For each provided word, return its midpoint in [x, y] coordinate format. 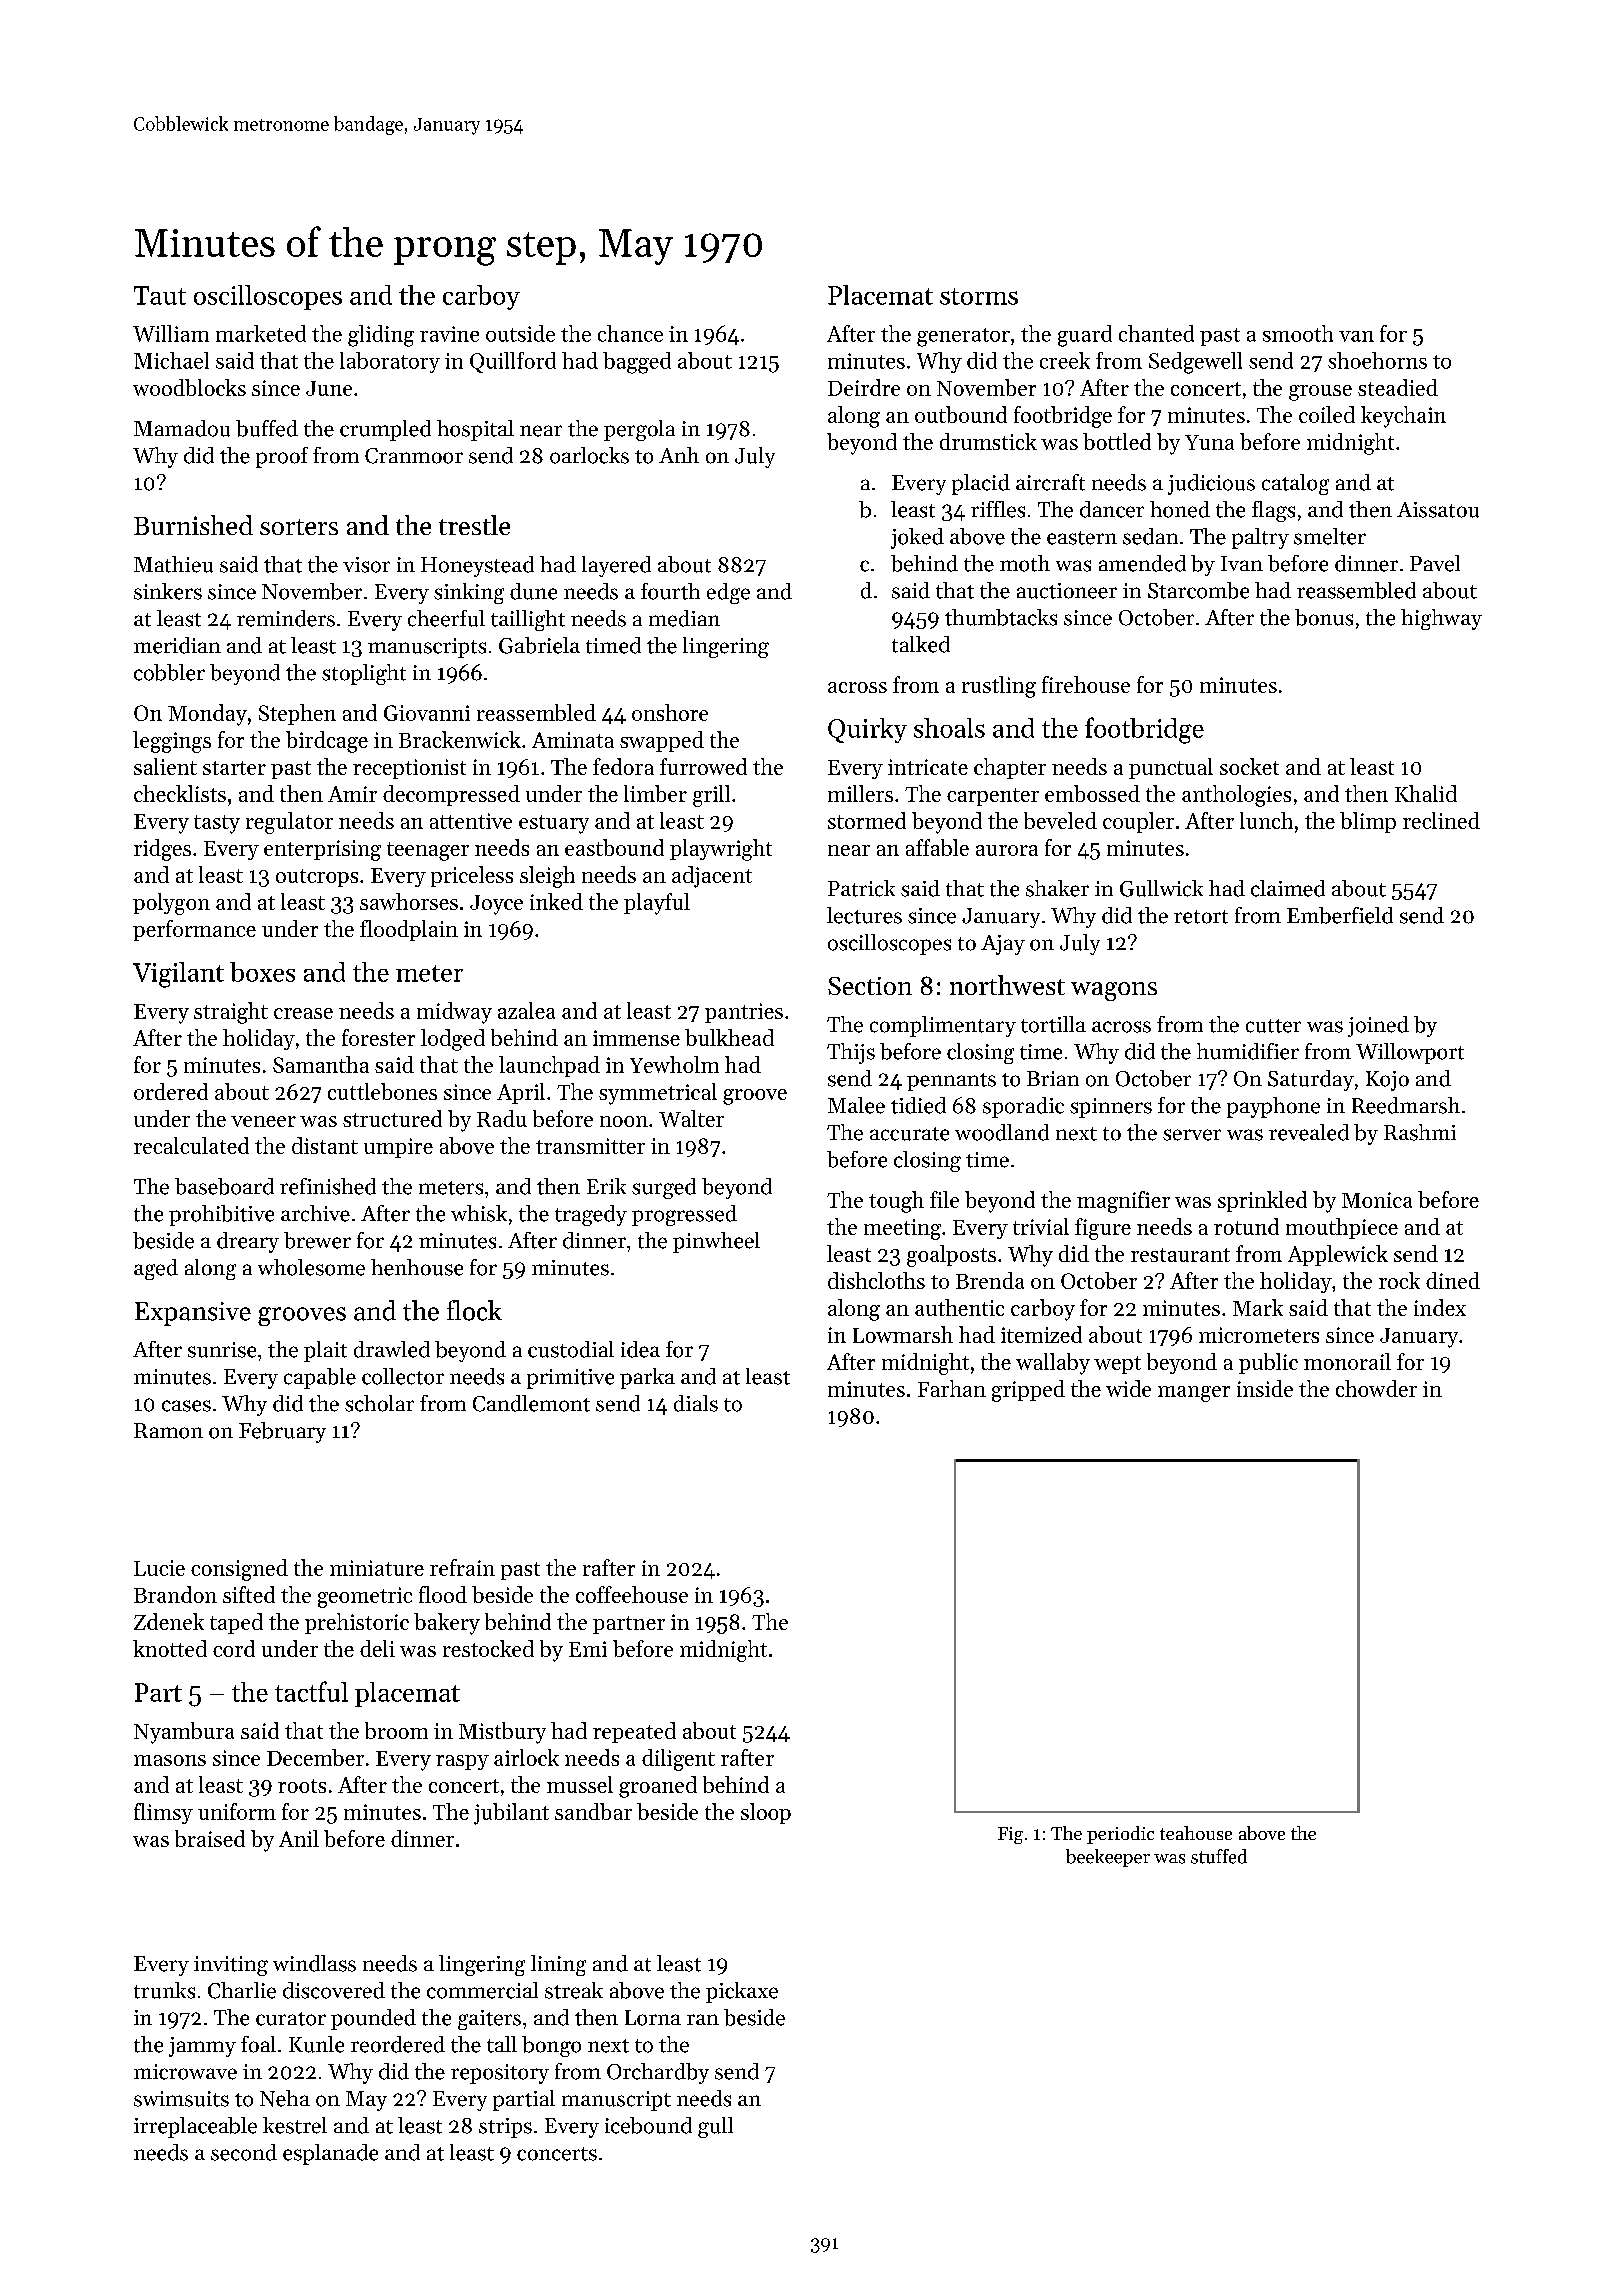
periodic [1120, 1835]
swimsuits [181, 2099]
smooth [1298, 333]
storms [979, 296]
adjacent [712, 877]
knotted [170, 1648]
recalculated [191, 1145]
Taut [160, 295]
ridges [162, 850]
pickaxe [742, 1992]
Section [870, 986]
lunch [1266, 820]
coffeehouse [632, 1594]
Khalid [1426, 793]
